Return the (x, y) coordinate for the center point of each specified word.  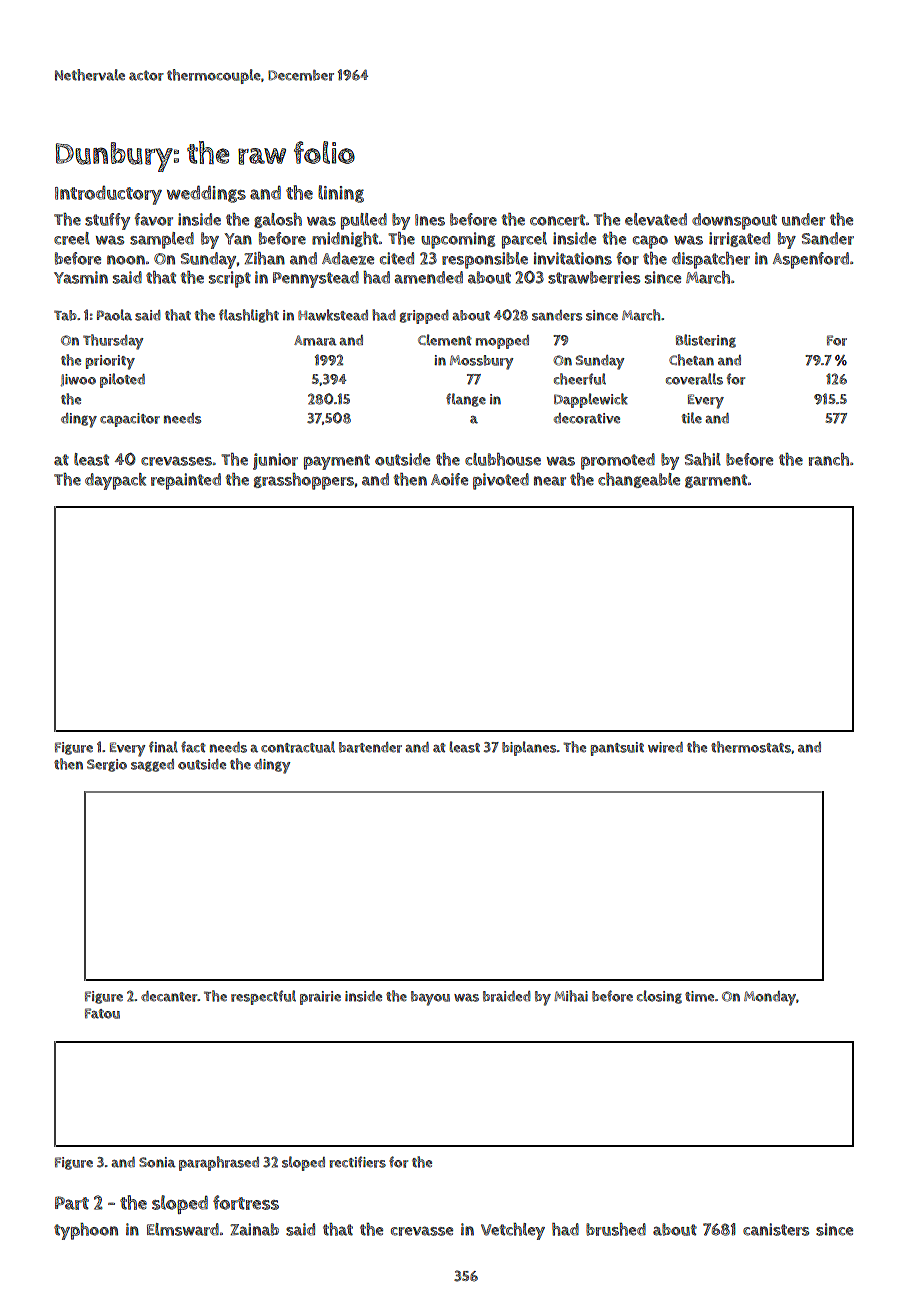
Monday (770, 998)
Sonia (157, 1162)
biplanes (529, 748)
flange (466, 400)
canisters (776, 1229)
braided (506, 996)
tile (692, 418)
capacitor (130, 420)
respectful (263, 997)
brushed (616, 1229)
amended (428, 277)
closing (659, 997)
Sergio (107, 765)
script (230, 279)
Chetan (691, 360)
